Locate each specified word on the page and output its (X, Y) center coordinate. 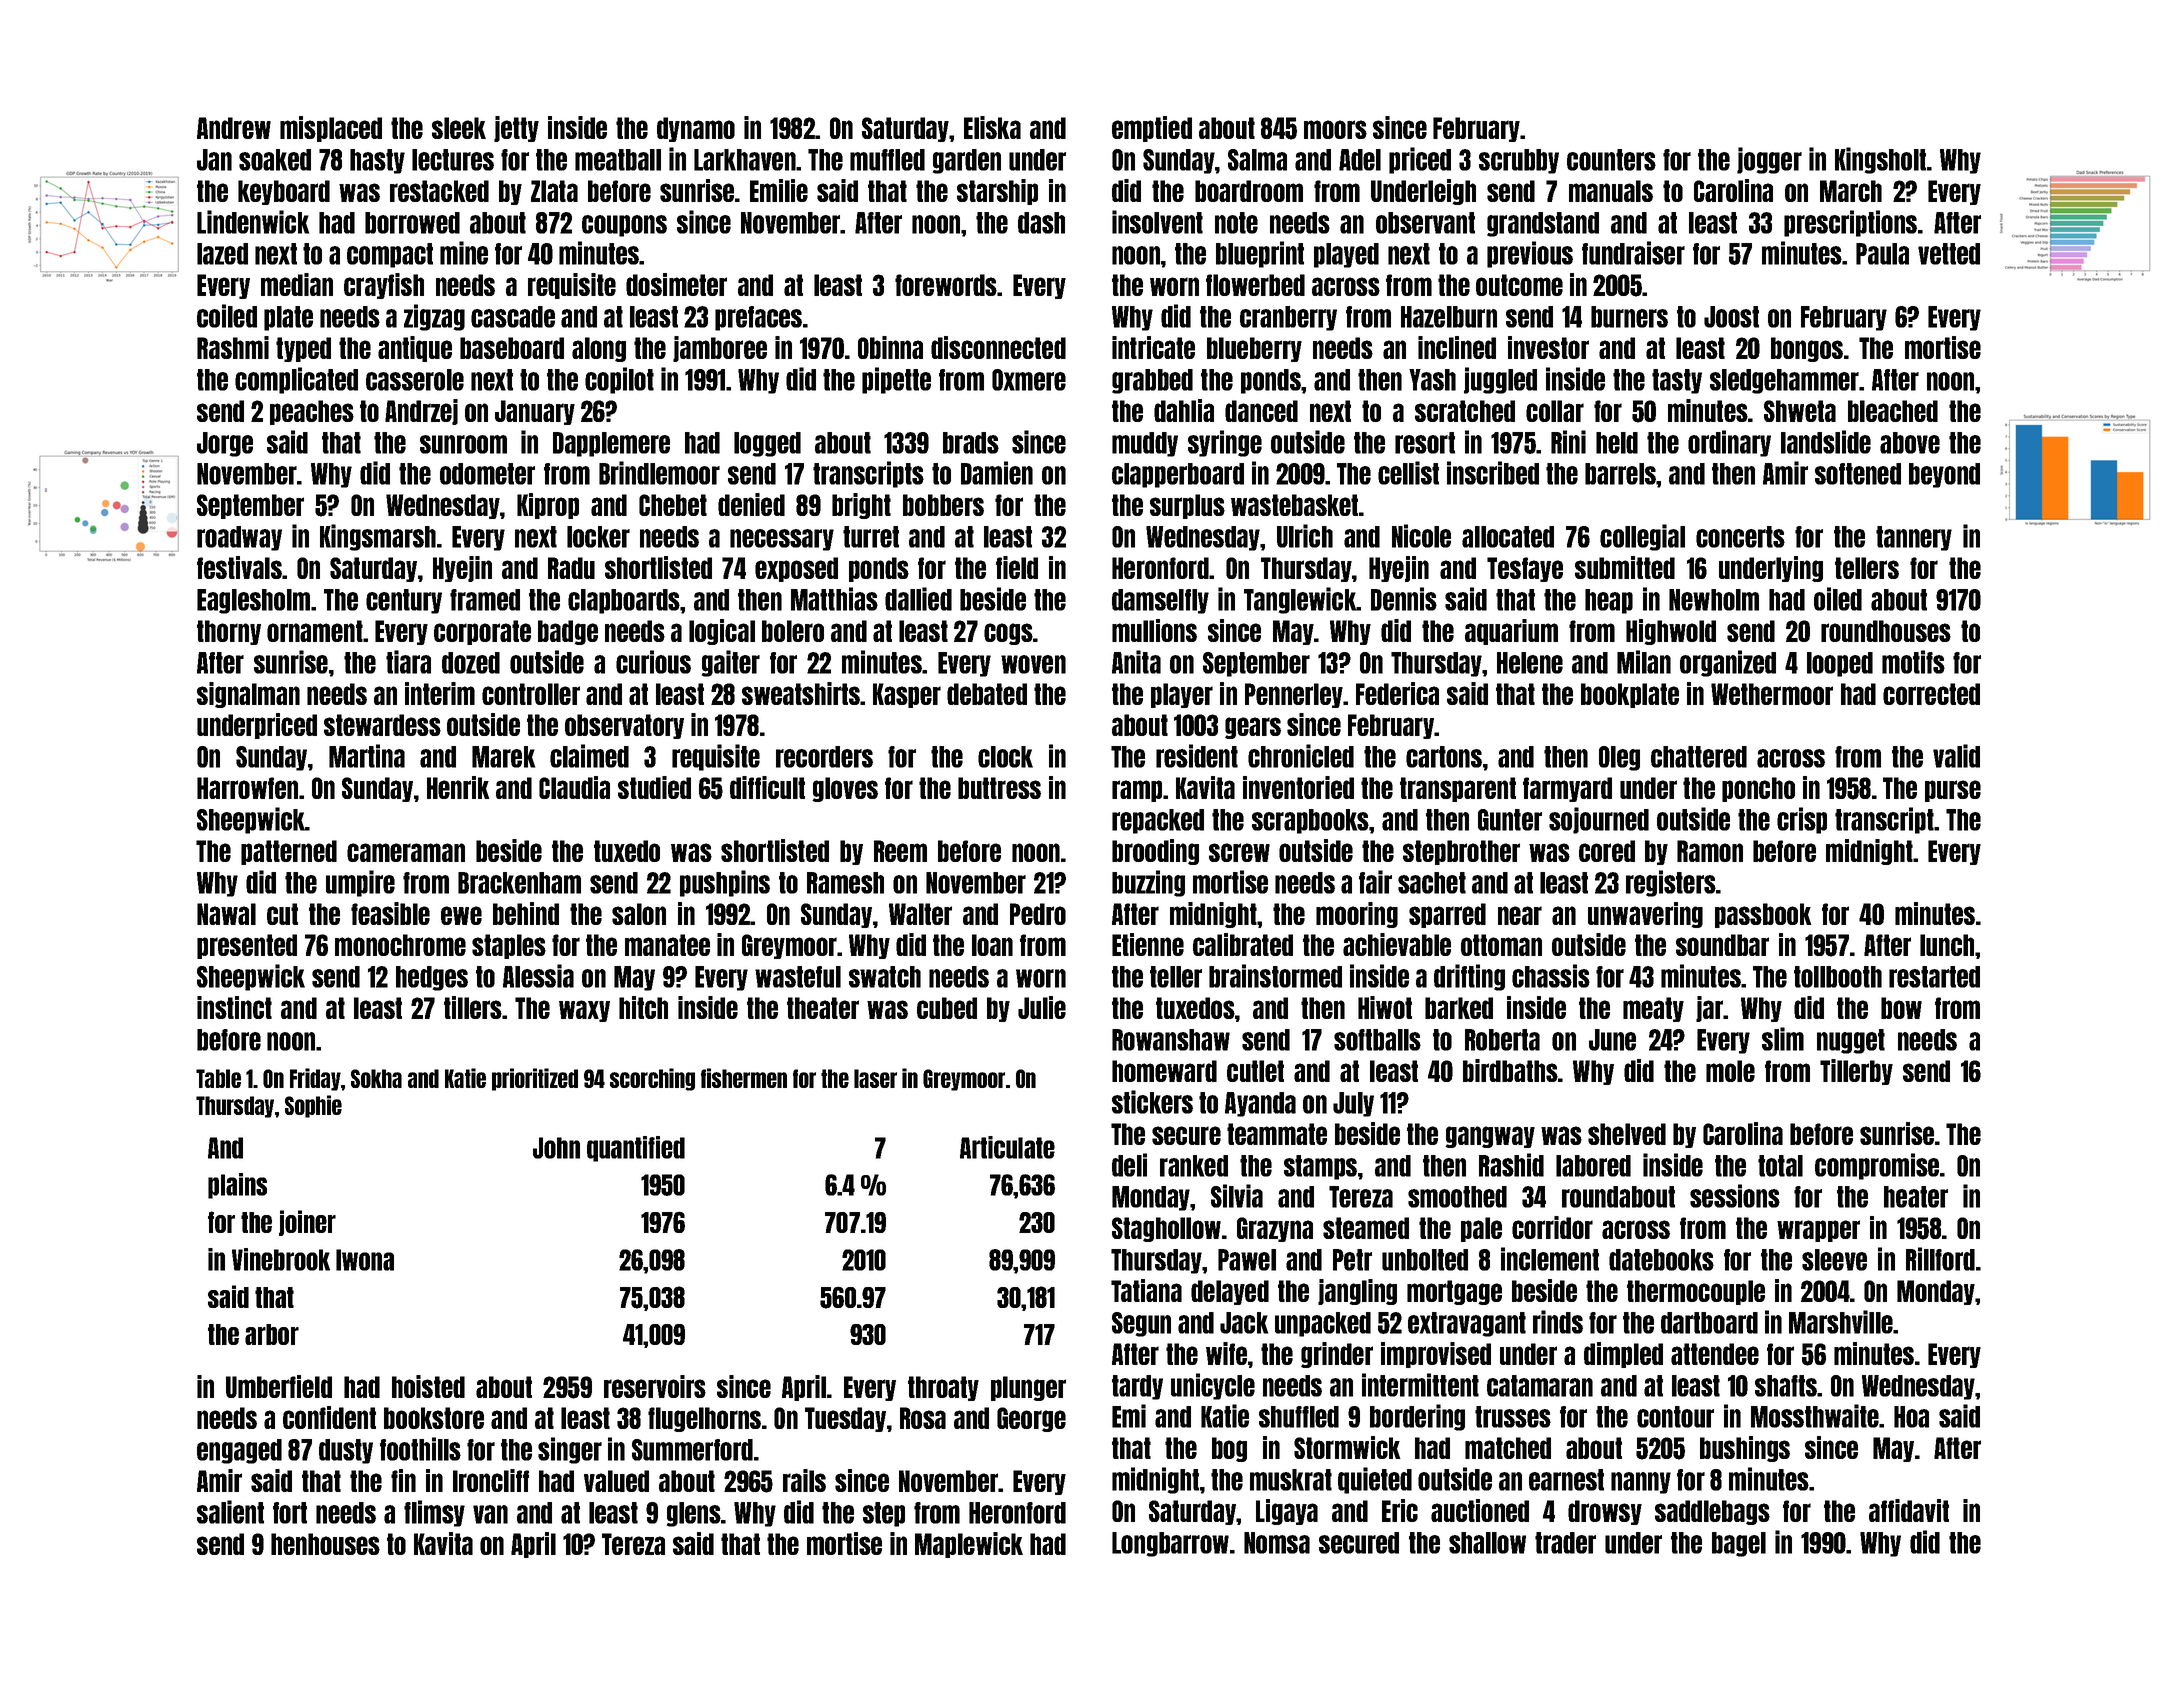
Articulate (1007, 1147)
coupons (624, 226)
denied (751, 504)
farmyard (1567, 789)
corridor (1552, 1227)
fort (290, 1513)
